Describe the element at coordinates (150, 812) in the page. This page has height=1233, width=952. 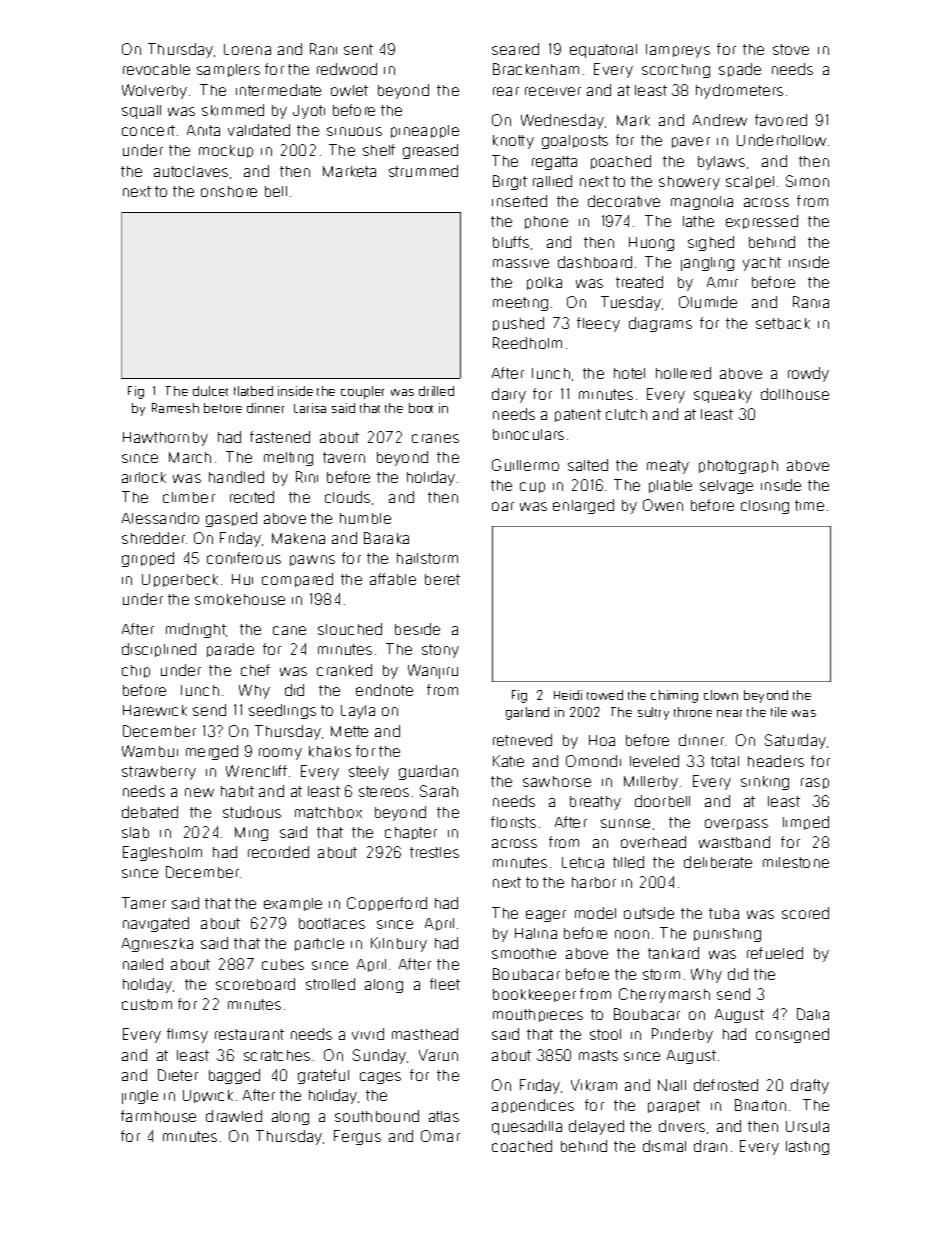
I see `debated` at that location.
